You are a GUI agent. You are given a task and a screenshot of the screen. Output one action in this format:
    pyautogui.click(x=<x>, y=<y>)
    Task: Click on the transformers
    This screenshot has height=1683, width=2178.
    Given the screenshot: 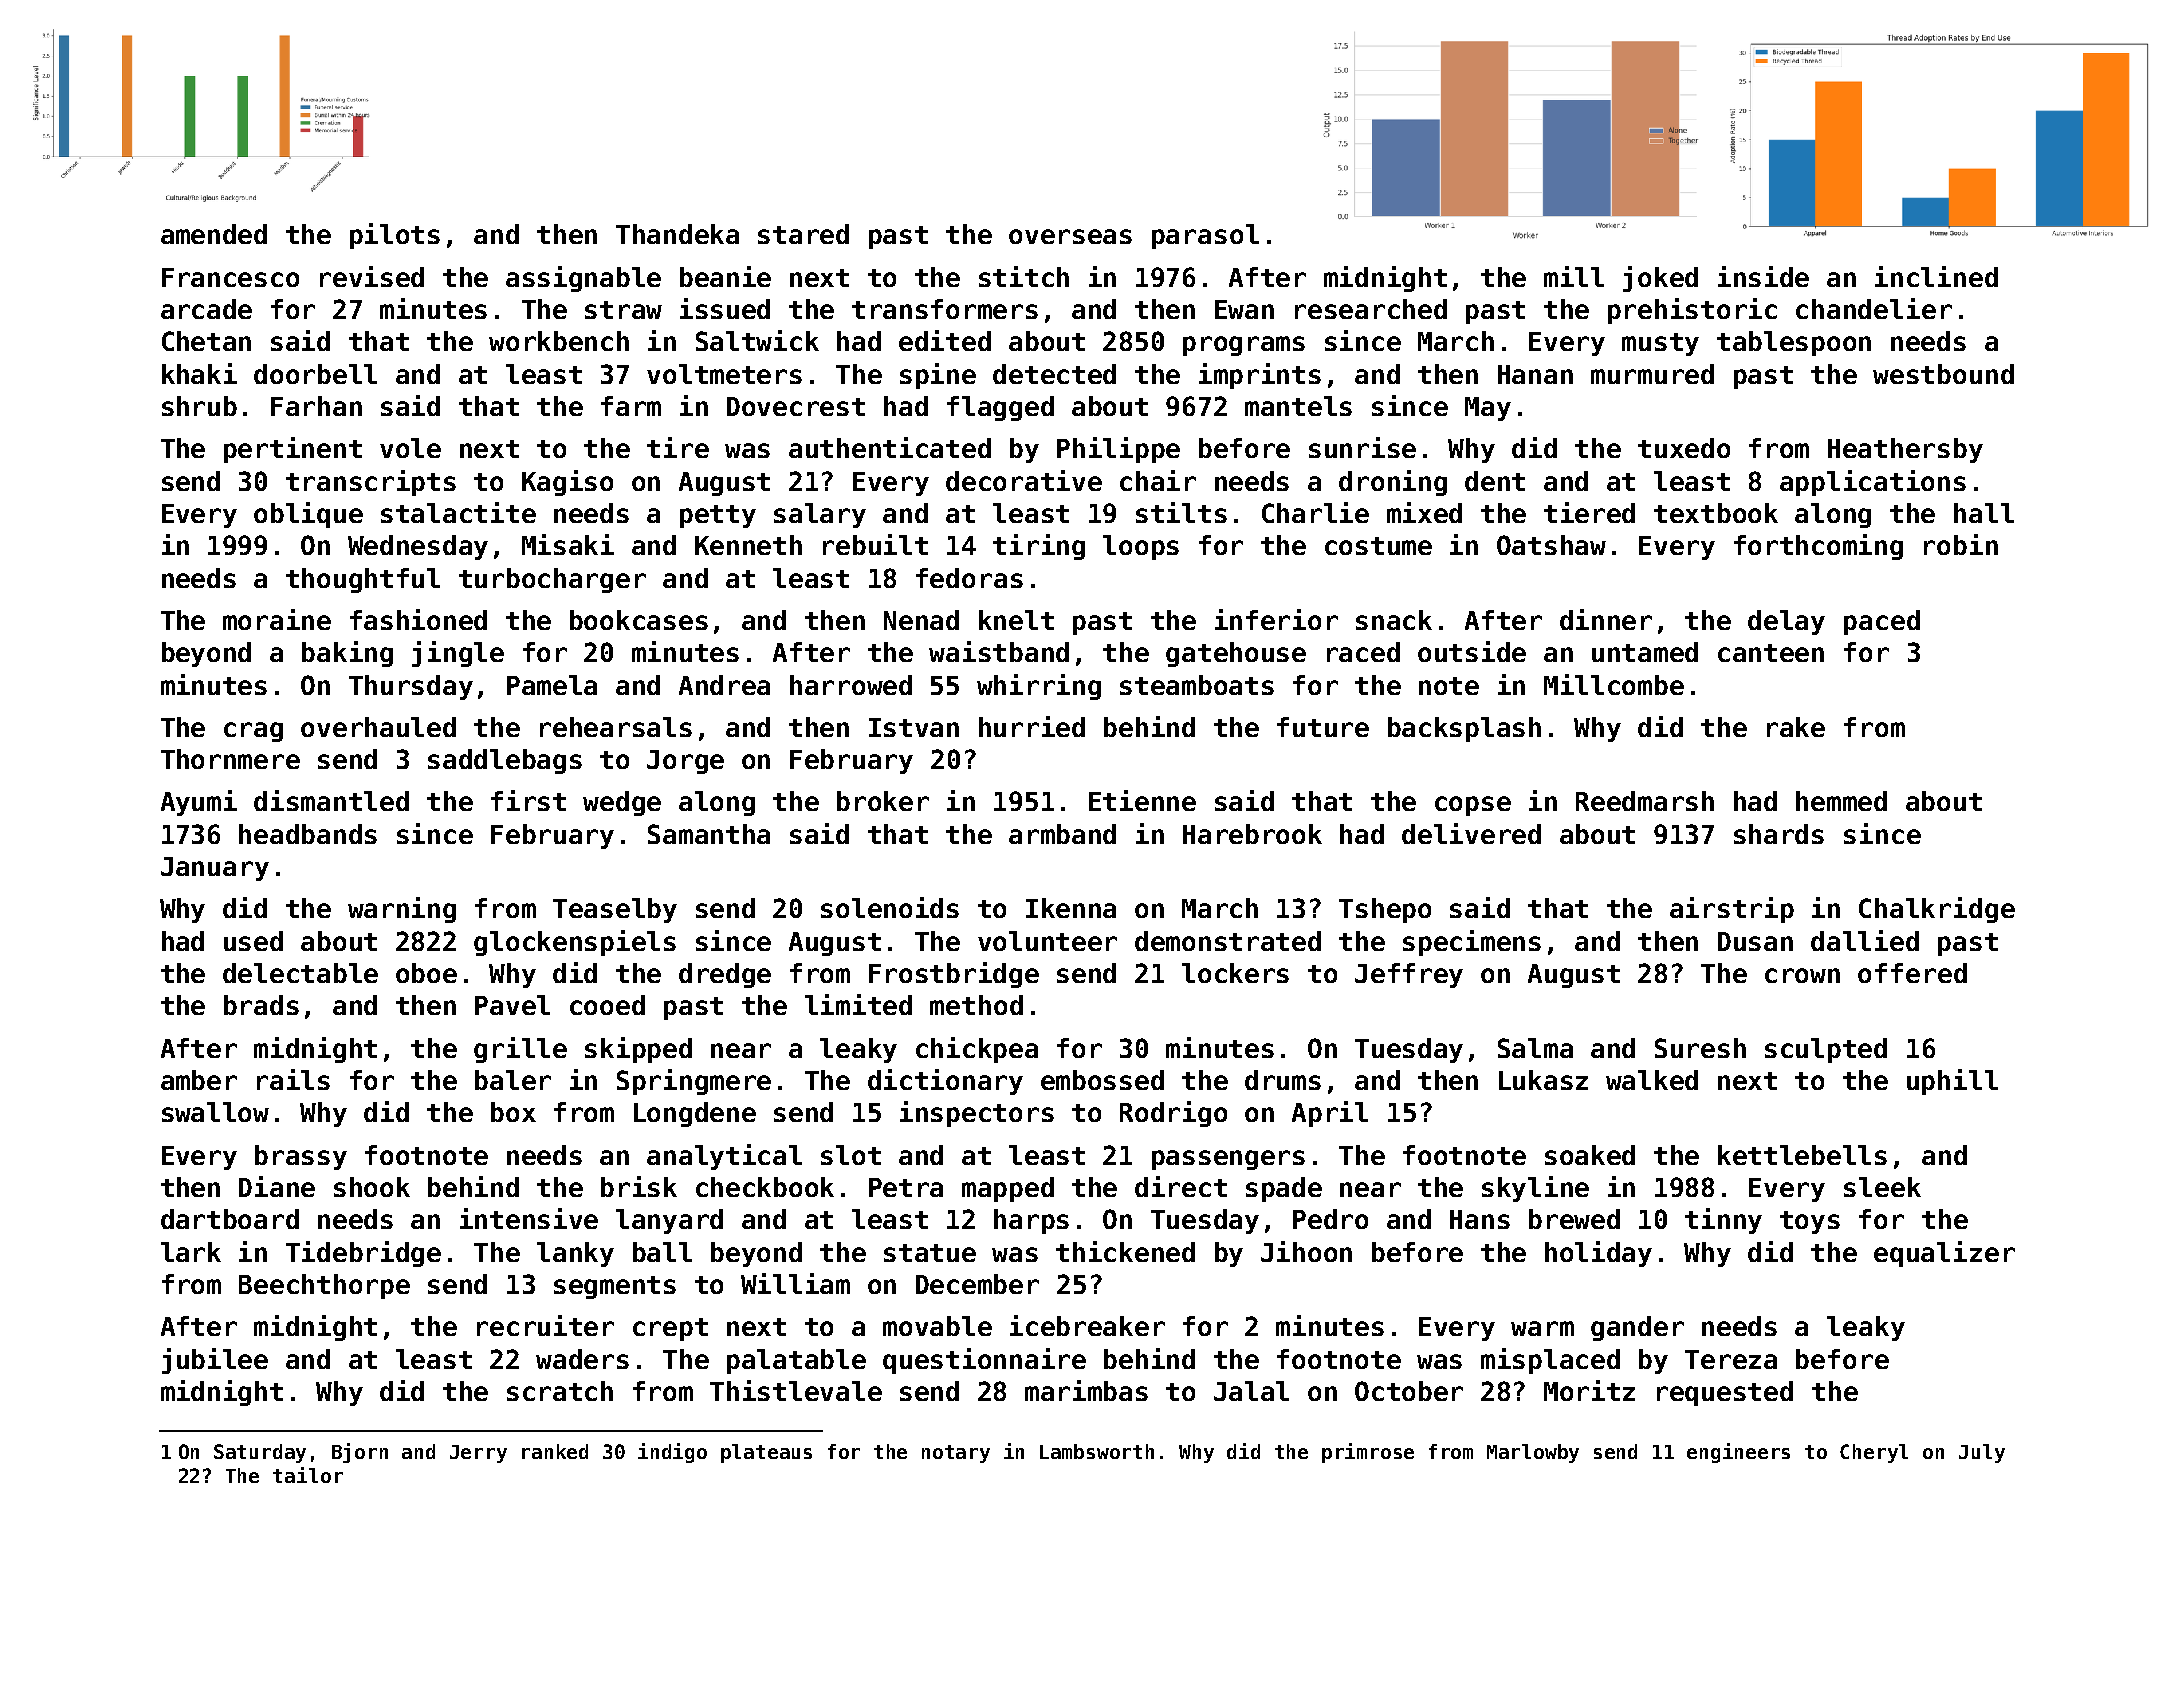 What is the action you would take?
    pyautogui.click(x=945, y=309)
